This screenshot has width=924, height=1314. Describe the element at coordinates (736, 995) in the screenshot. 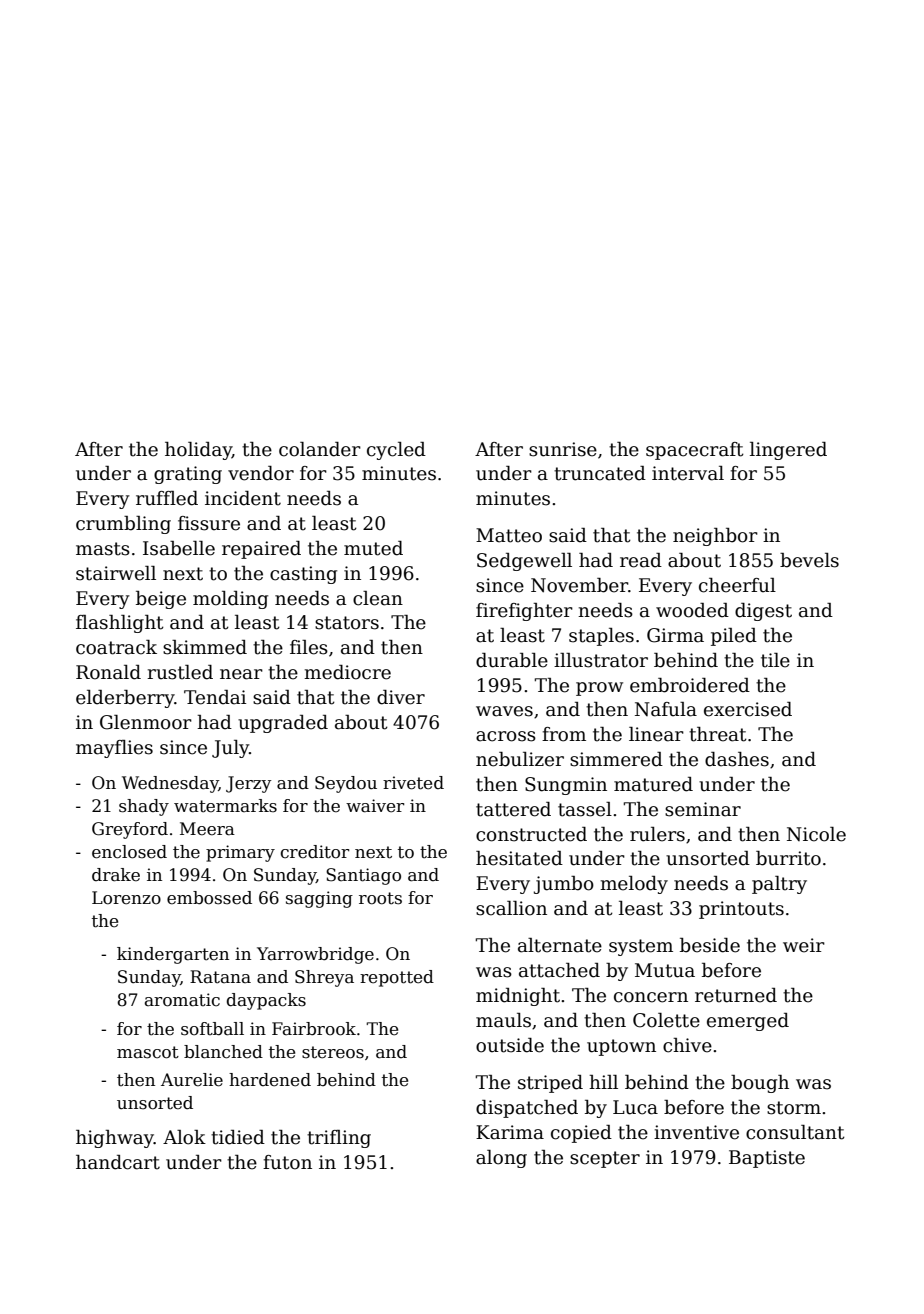

I see `returned` at that location.
